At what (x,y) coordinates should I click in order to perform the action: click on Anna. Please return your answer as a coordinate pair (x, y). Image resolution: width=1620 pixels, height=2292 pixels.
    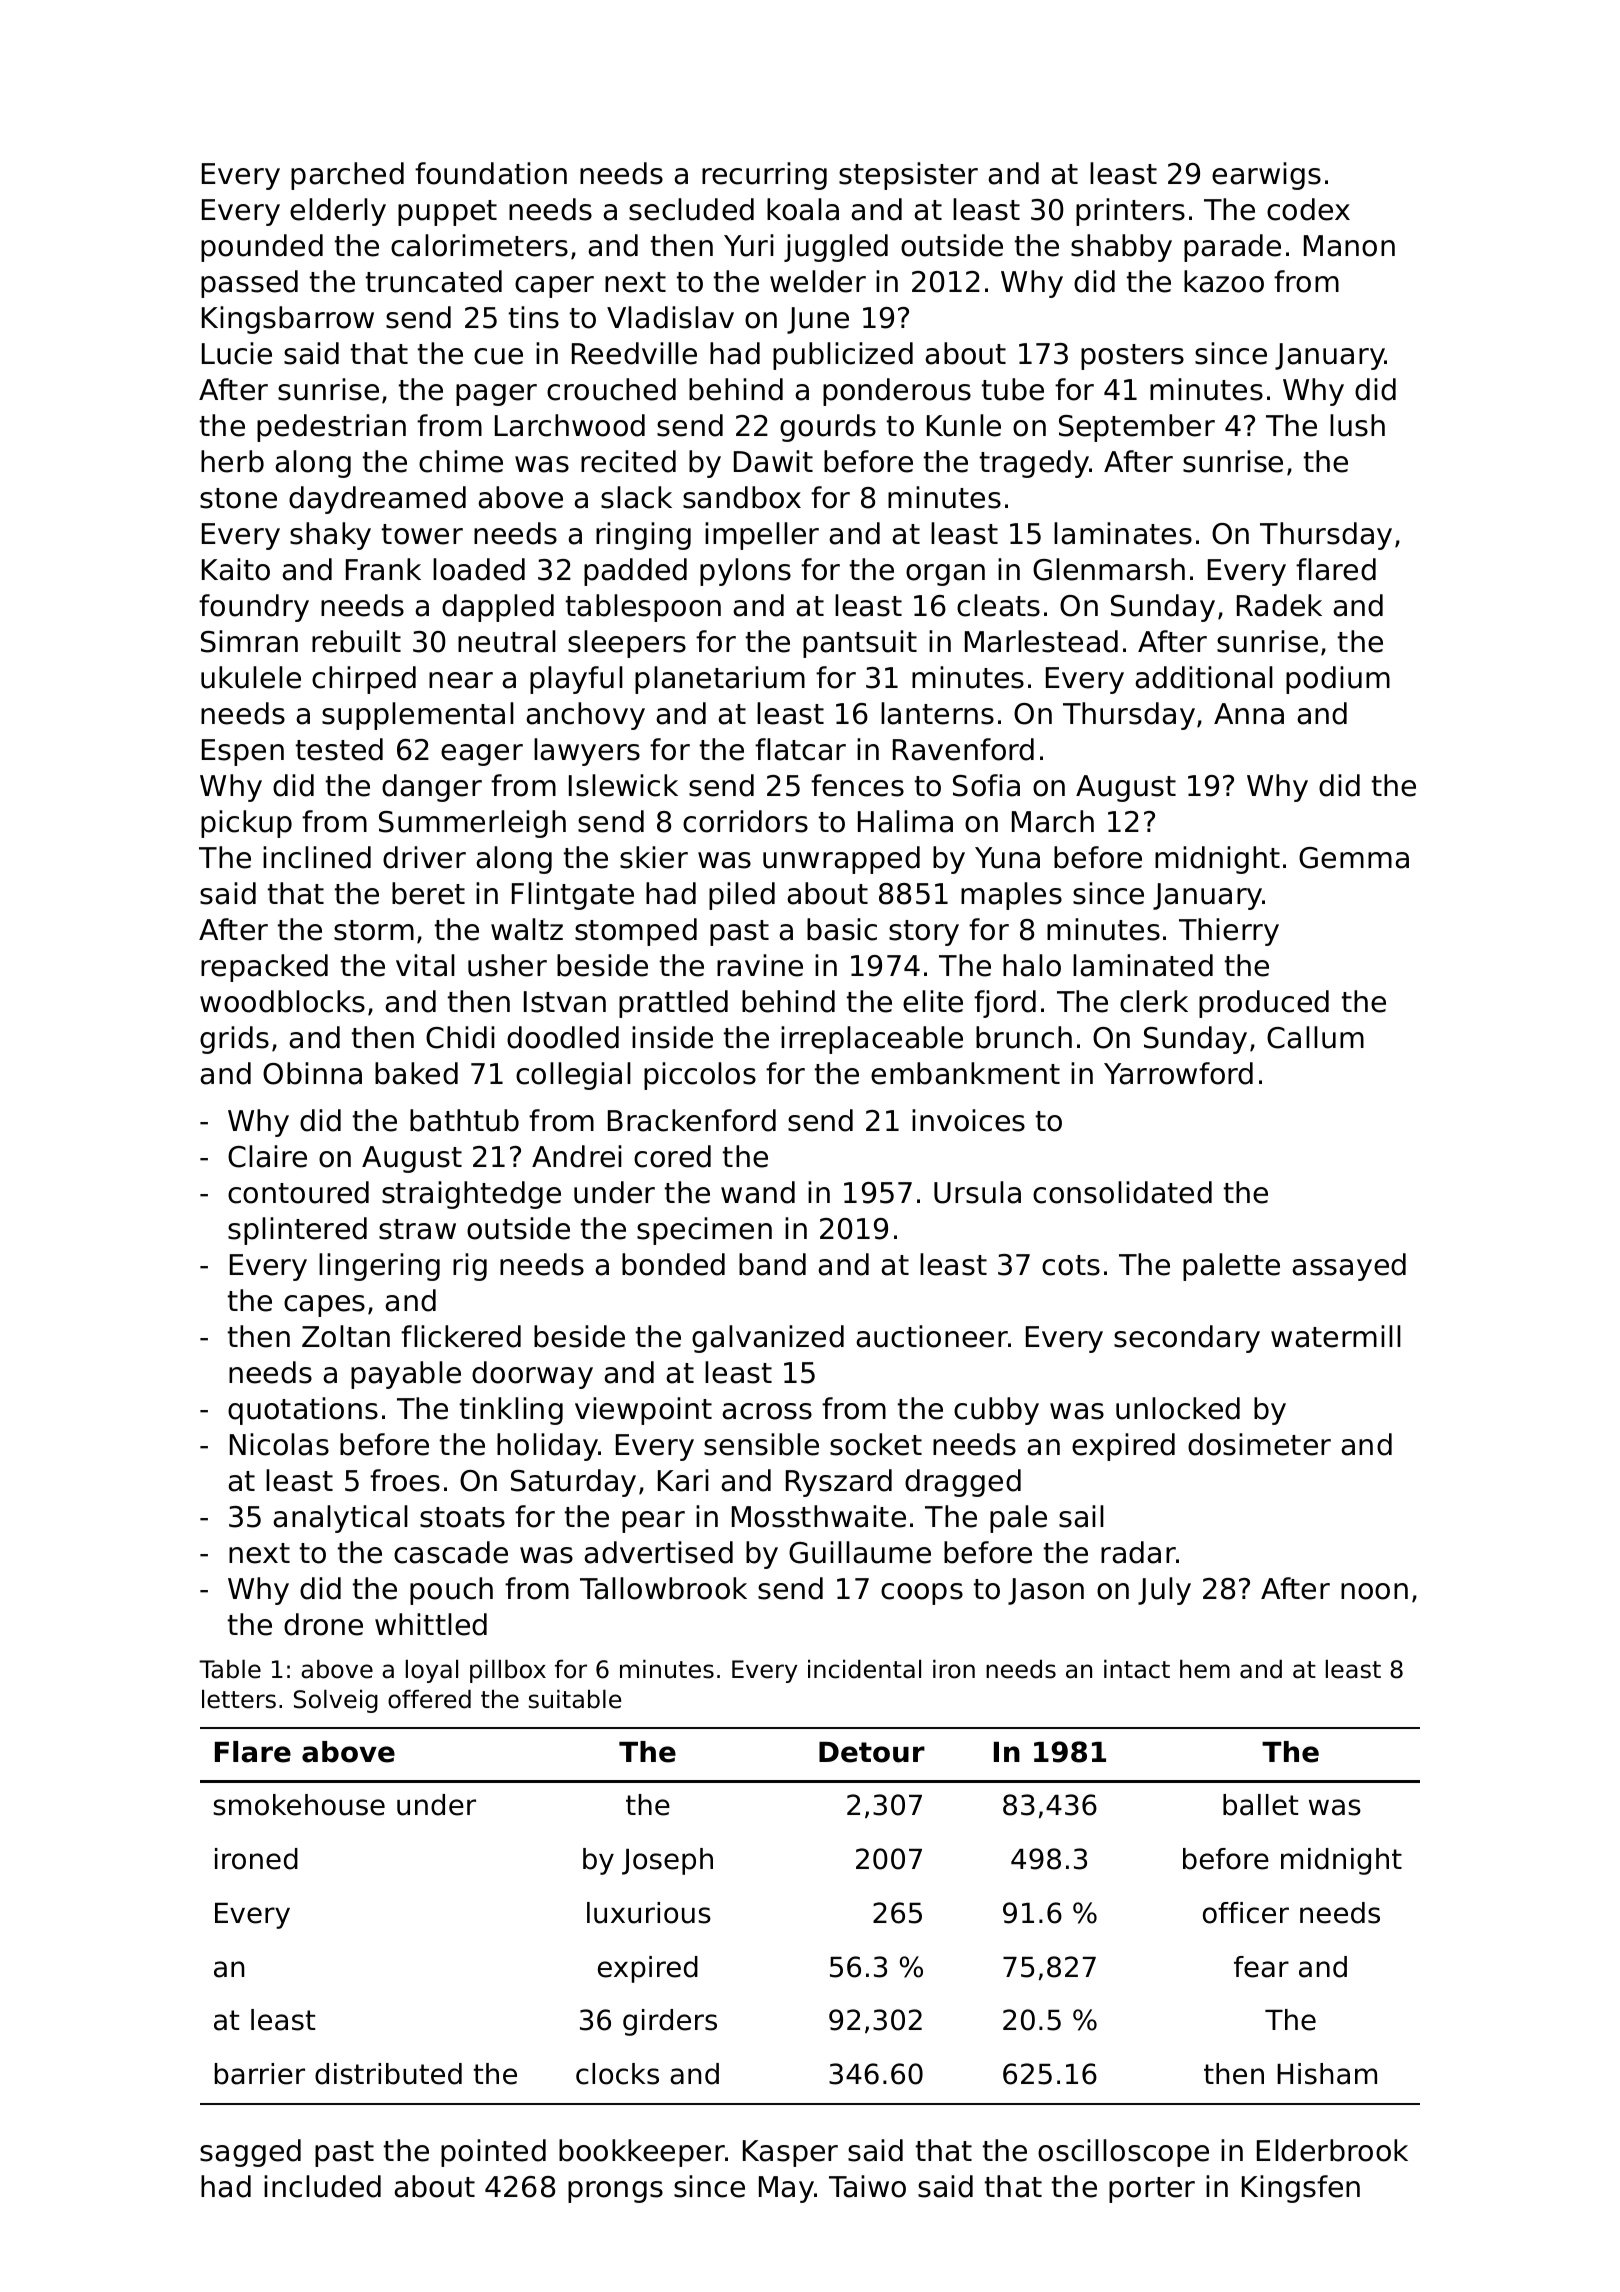
    Looking at the image, I should click on (1249, 714).
